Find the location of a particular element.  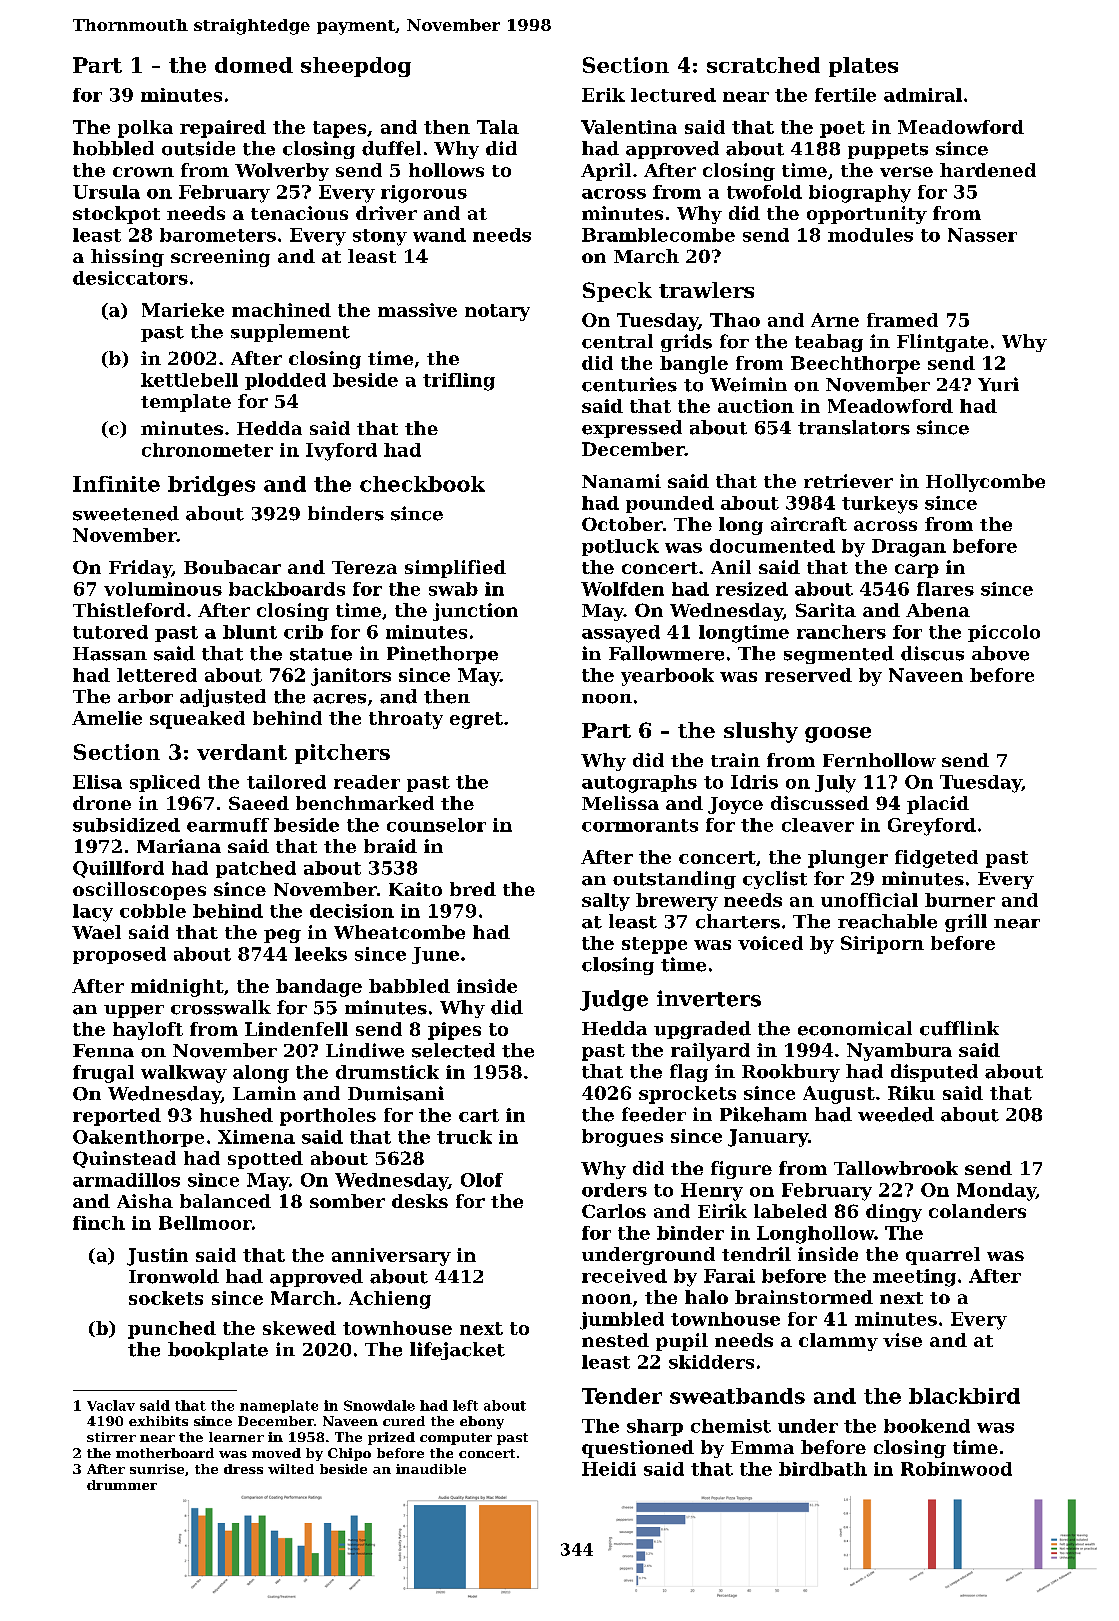

hissing is located at coordinates (127, 258).
